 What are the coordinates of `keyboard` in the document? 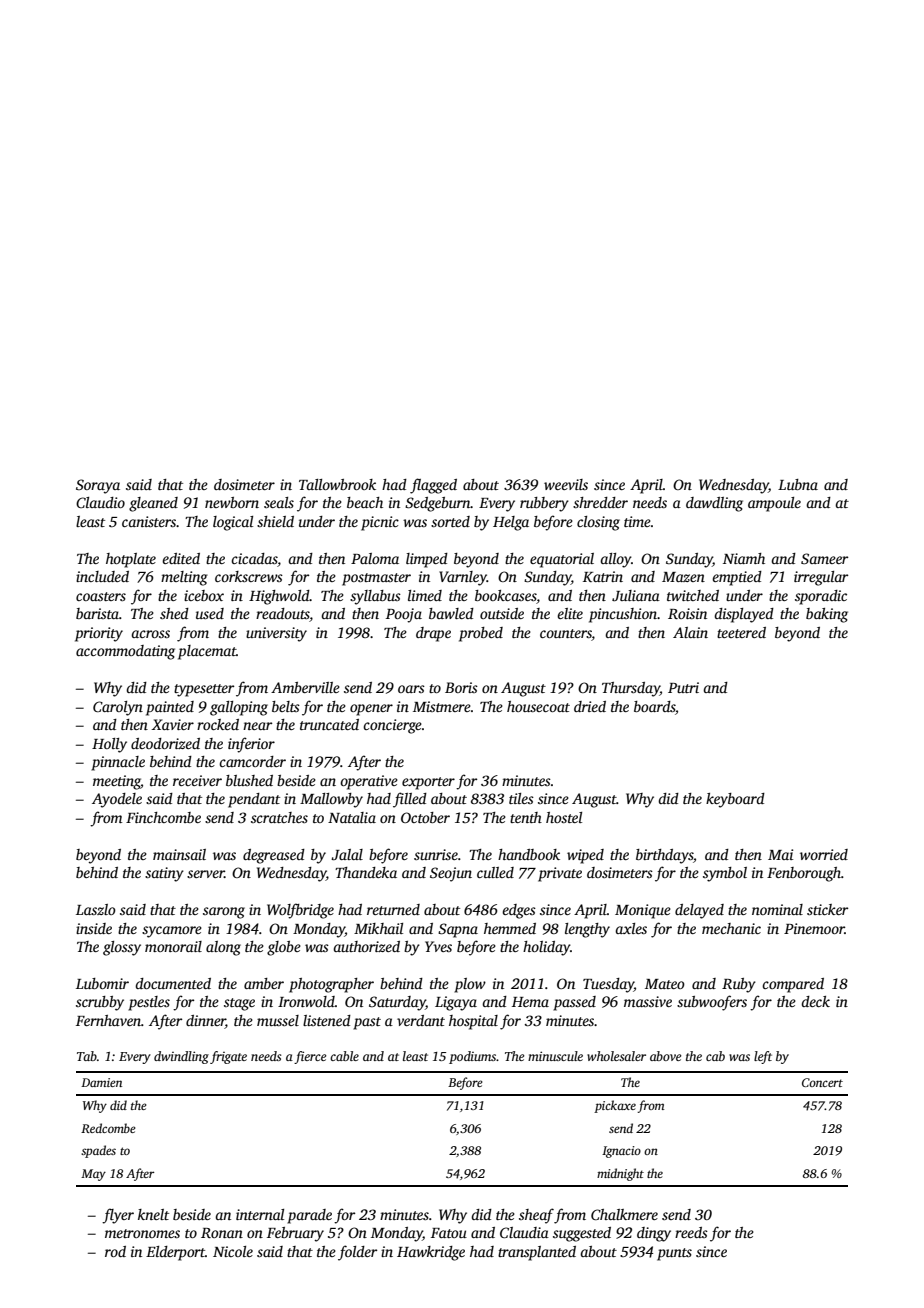 It's located at (735, 800).
